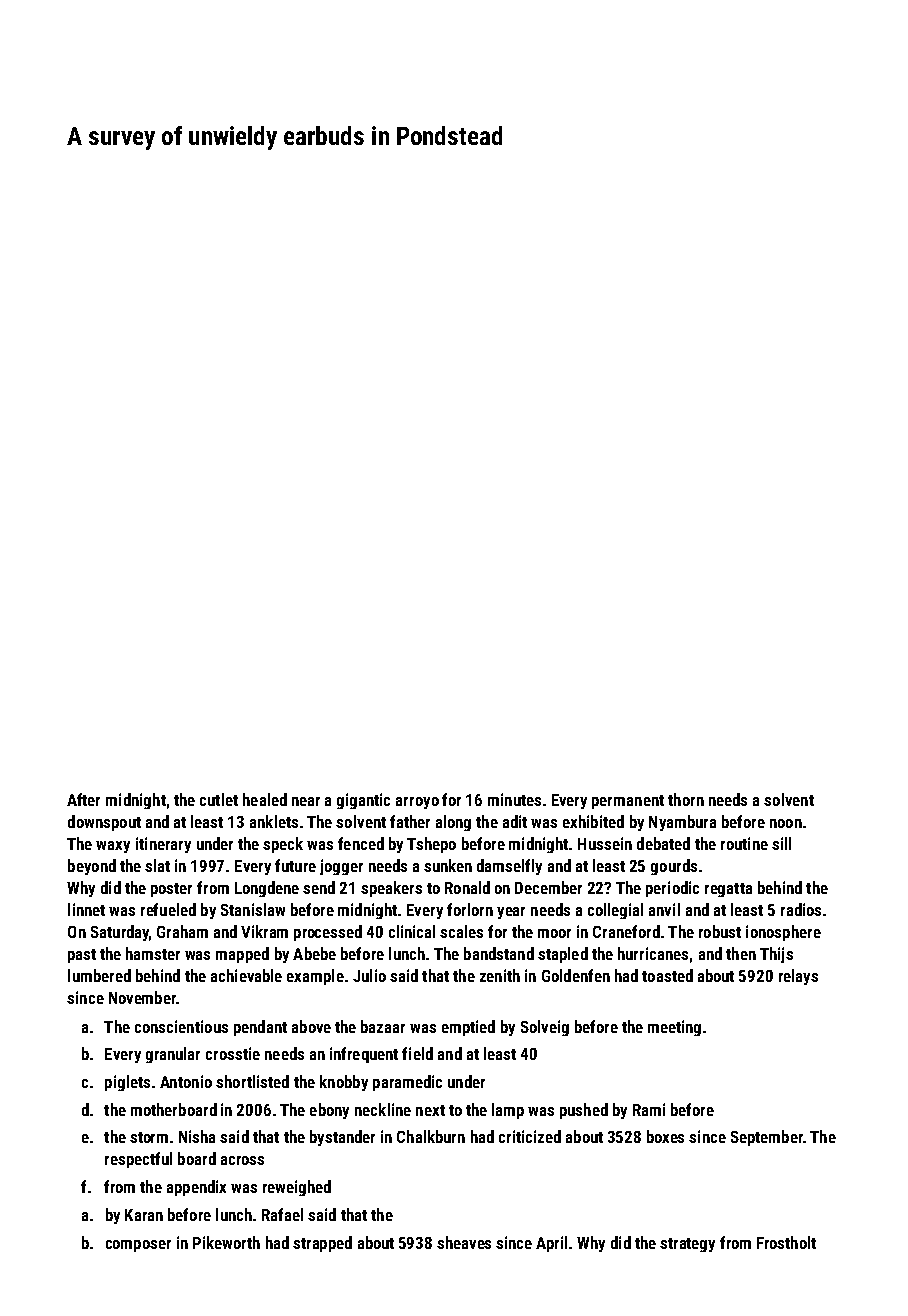 The image size is (908, 1316). Describe the element at coordinates (686, 799) in the document. I see `thorn` at that location.
